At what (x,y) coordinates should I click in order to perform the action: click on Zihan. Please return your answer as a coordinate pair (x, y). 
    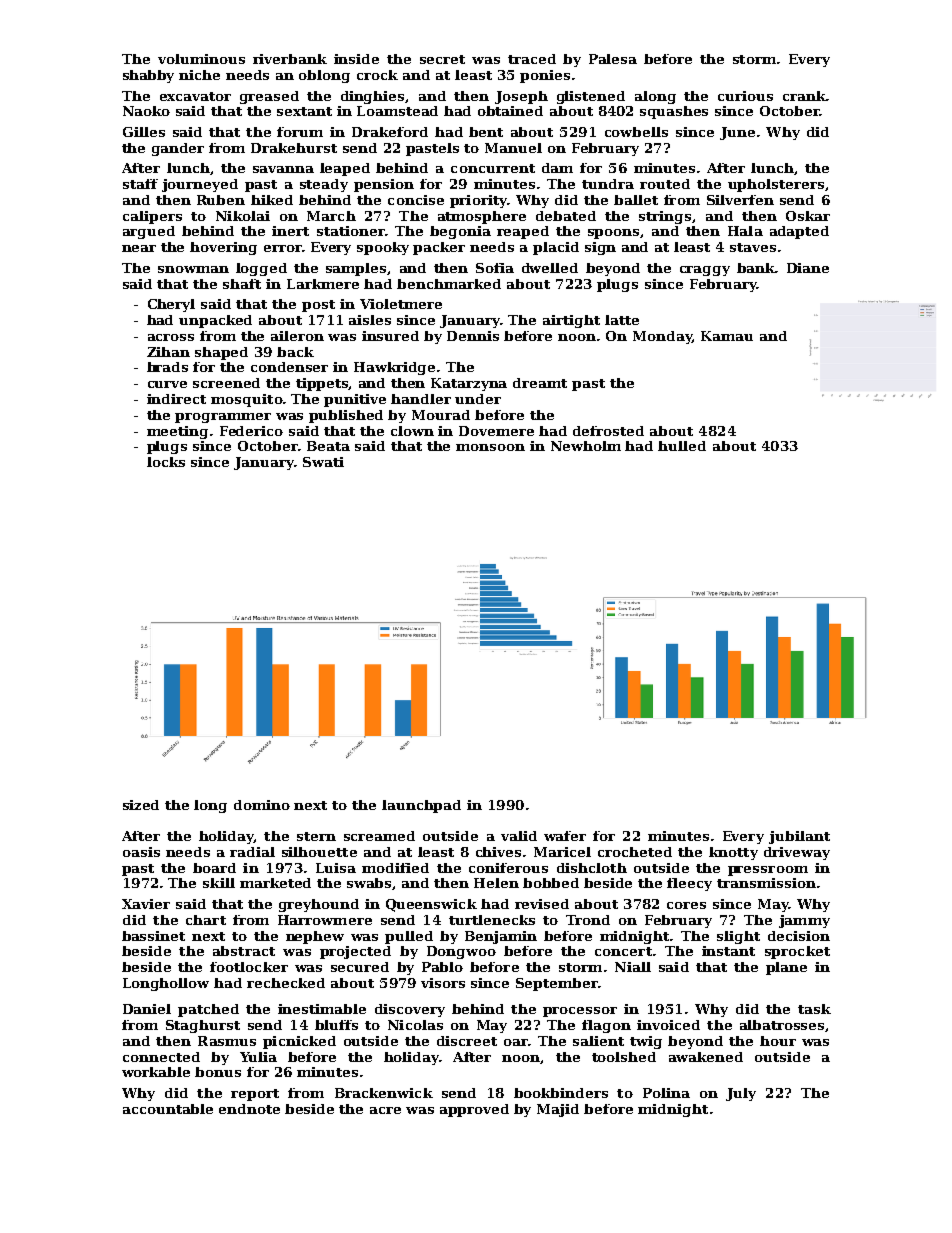
    Looking at the image, I should click on (168, 352).
